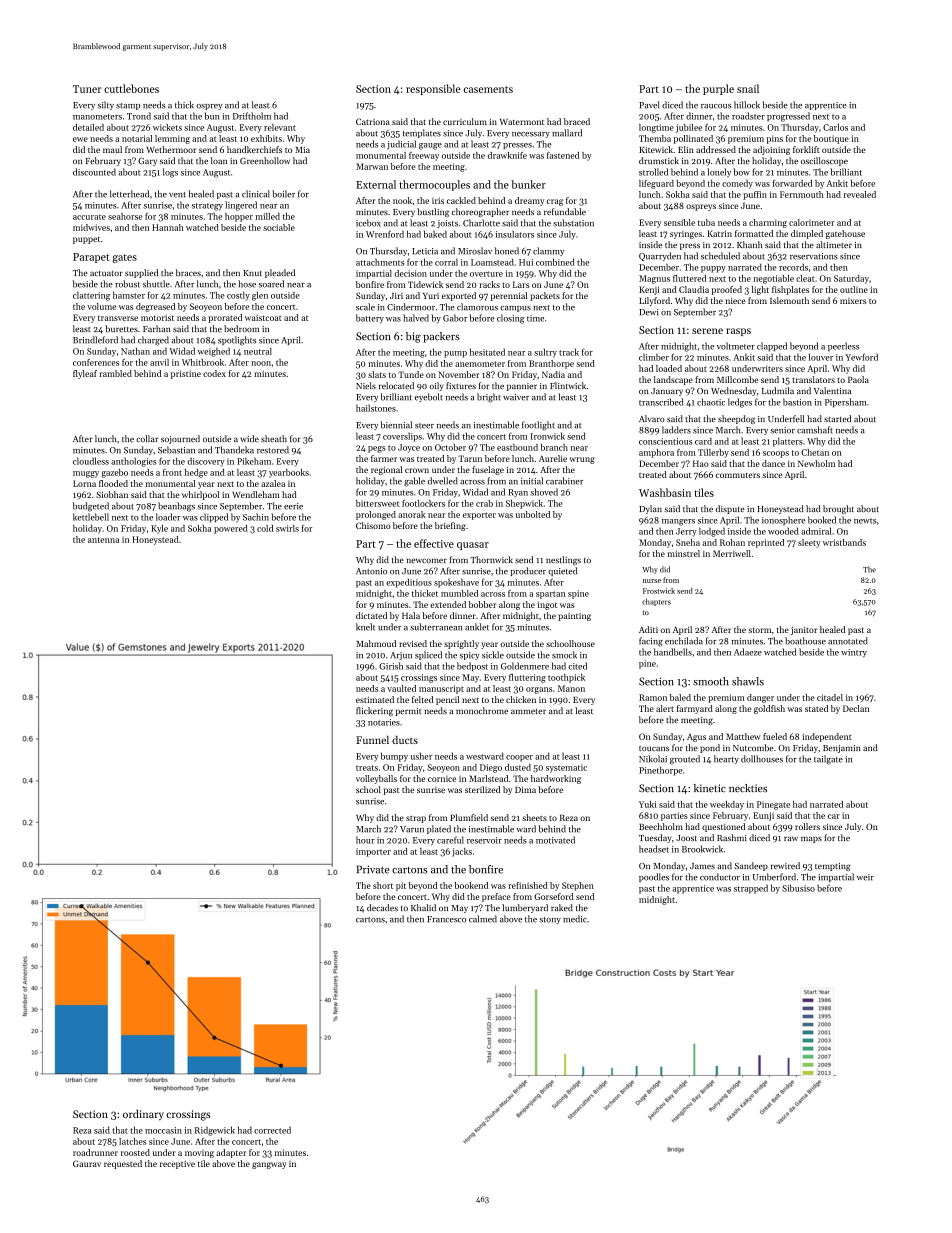  What do you see at coordinates (177, 1165) in the screenshot?
I see `receptive` at bounding box center [177, 1165].
